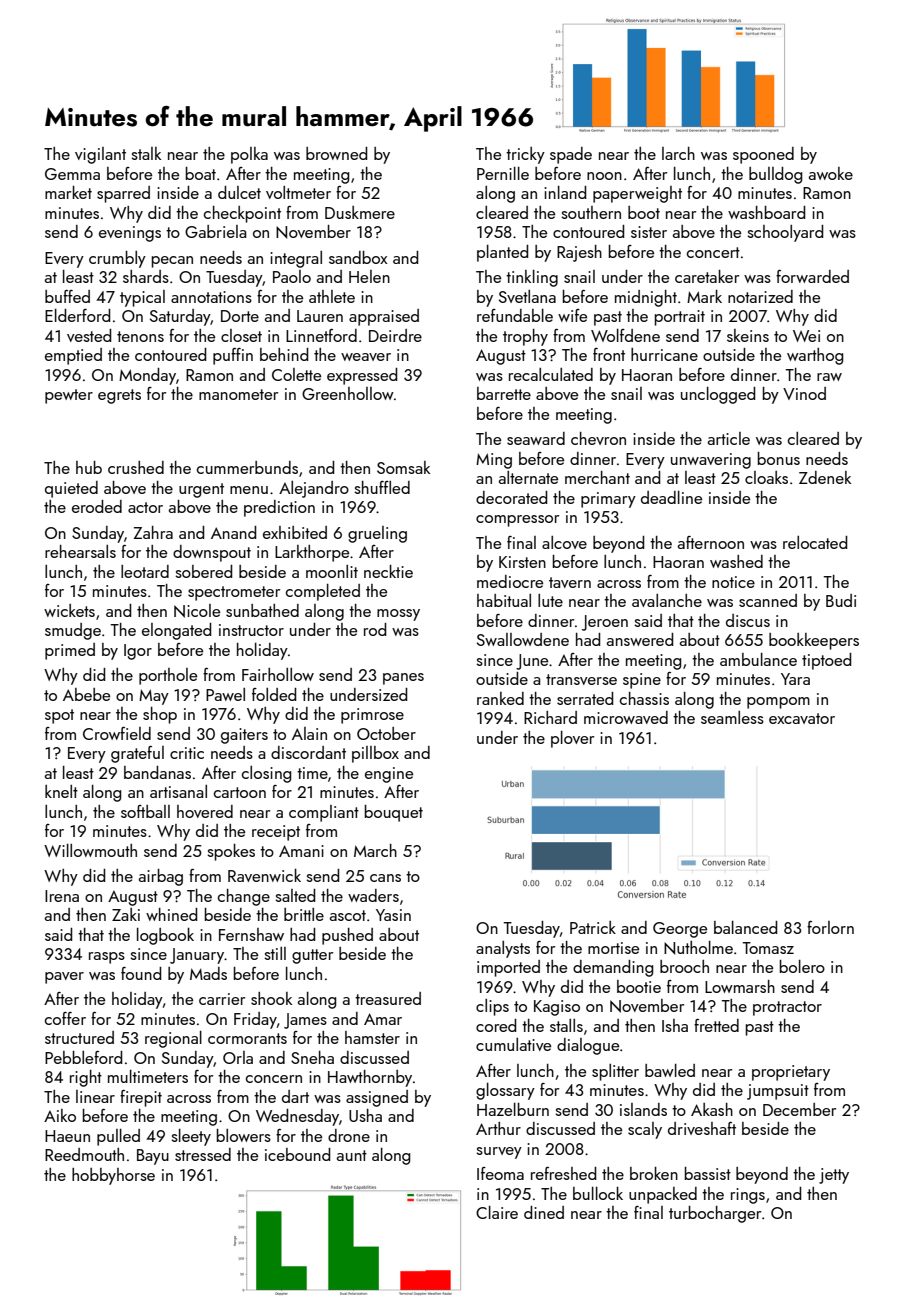 Image resolution: width=908 pixels, height=1316 pixels. What do you see at coordinates (312, 956) in the screenshot?
I see `gutter` at bounding box center [312, 956].
